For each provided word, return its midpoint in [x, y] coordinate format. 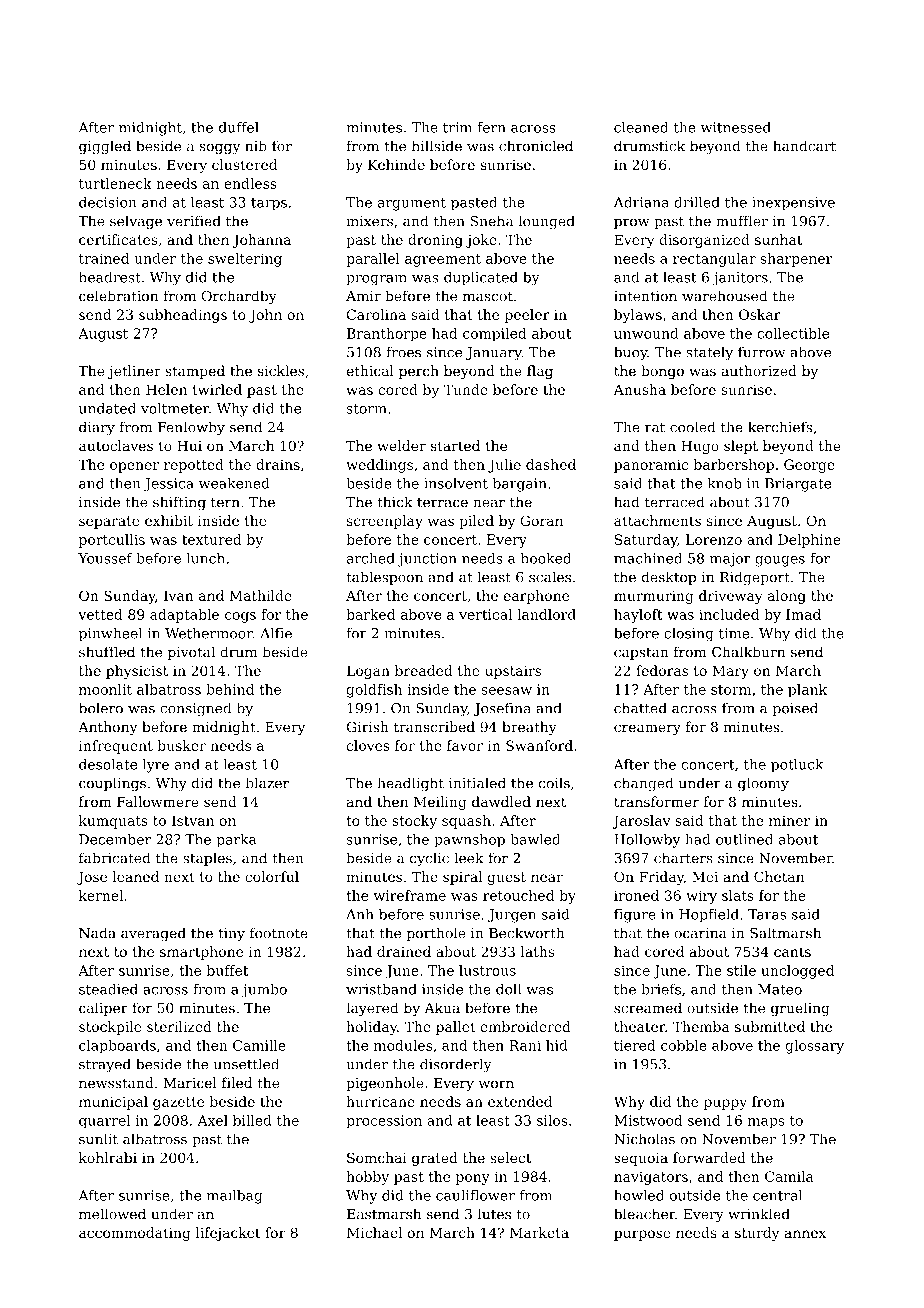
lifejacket [228, 1234]
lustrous [487, 970]
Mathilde [260, 595]
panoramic [651, 466]
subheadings [183, 316]
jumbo [264, 990]
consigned [195, 709]
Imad [803, 614]
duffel [239, 127]
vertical [485, 614]
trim [457, 127]
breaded [424, 670]
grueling [800, 1009]
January [494, 354]
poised [795, 709]
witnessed [736, 127]
